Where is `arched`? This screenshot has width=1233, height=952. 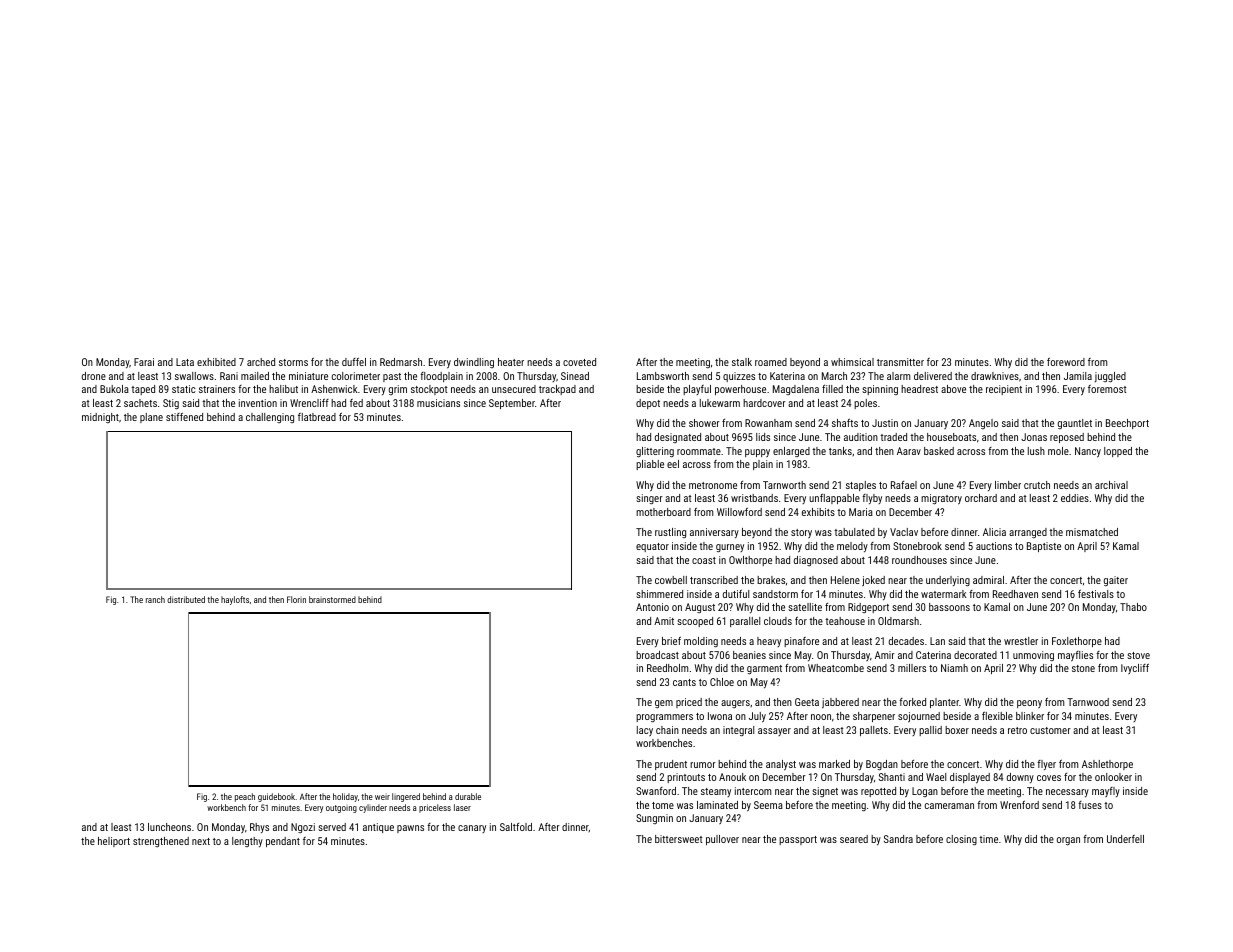
arched is located at coordinates (261, 362).
